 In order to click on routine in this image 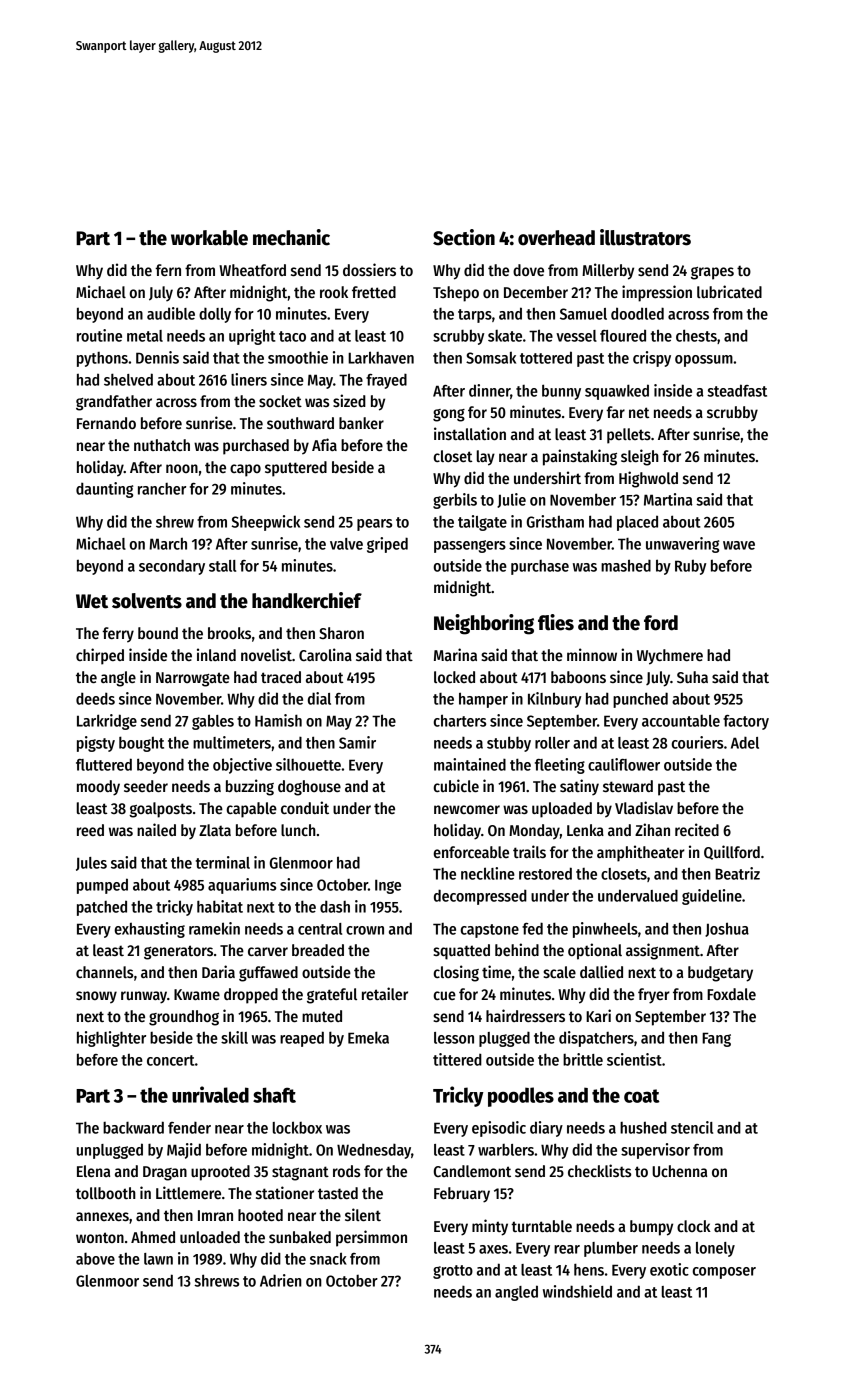, I will do `click(99, 335)`.
